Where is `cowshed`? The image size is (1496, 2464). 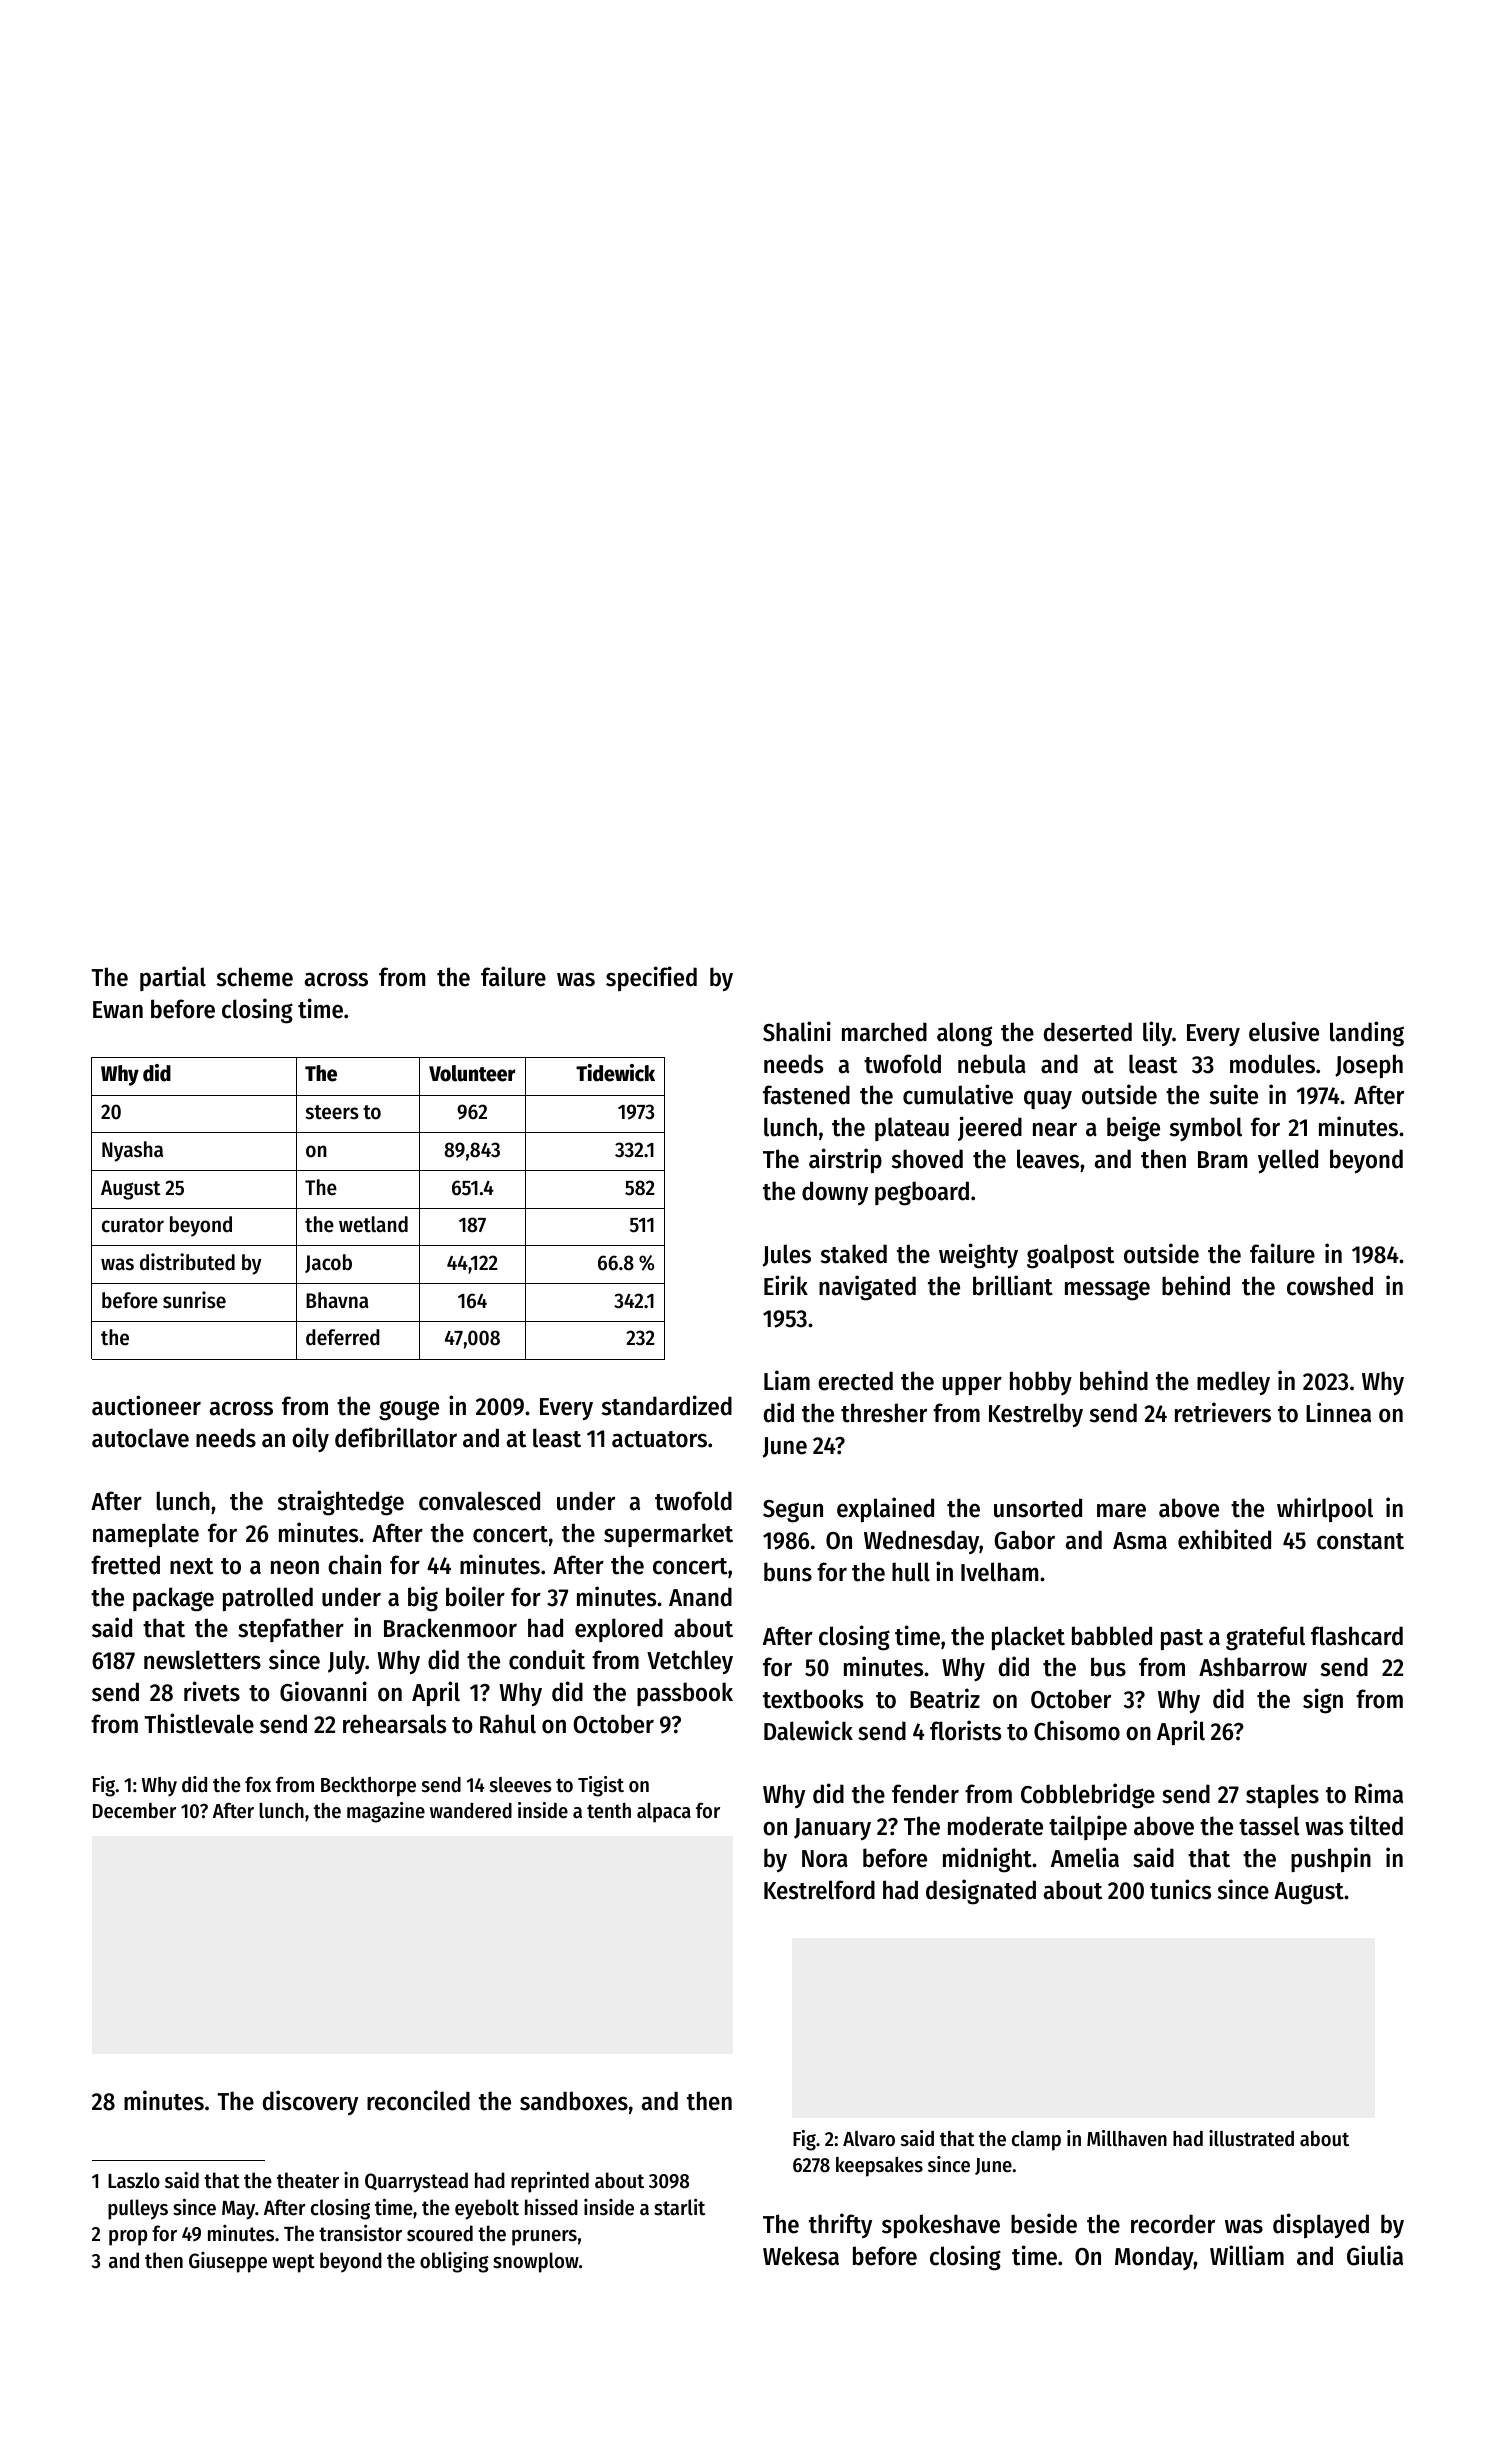
cowshed is located at coordinates (1330, 1286).
